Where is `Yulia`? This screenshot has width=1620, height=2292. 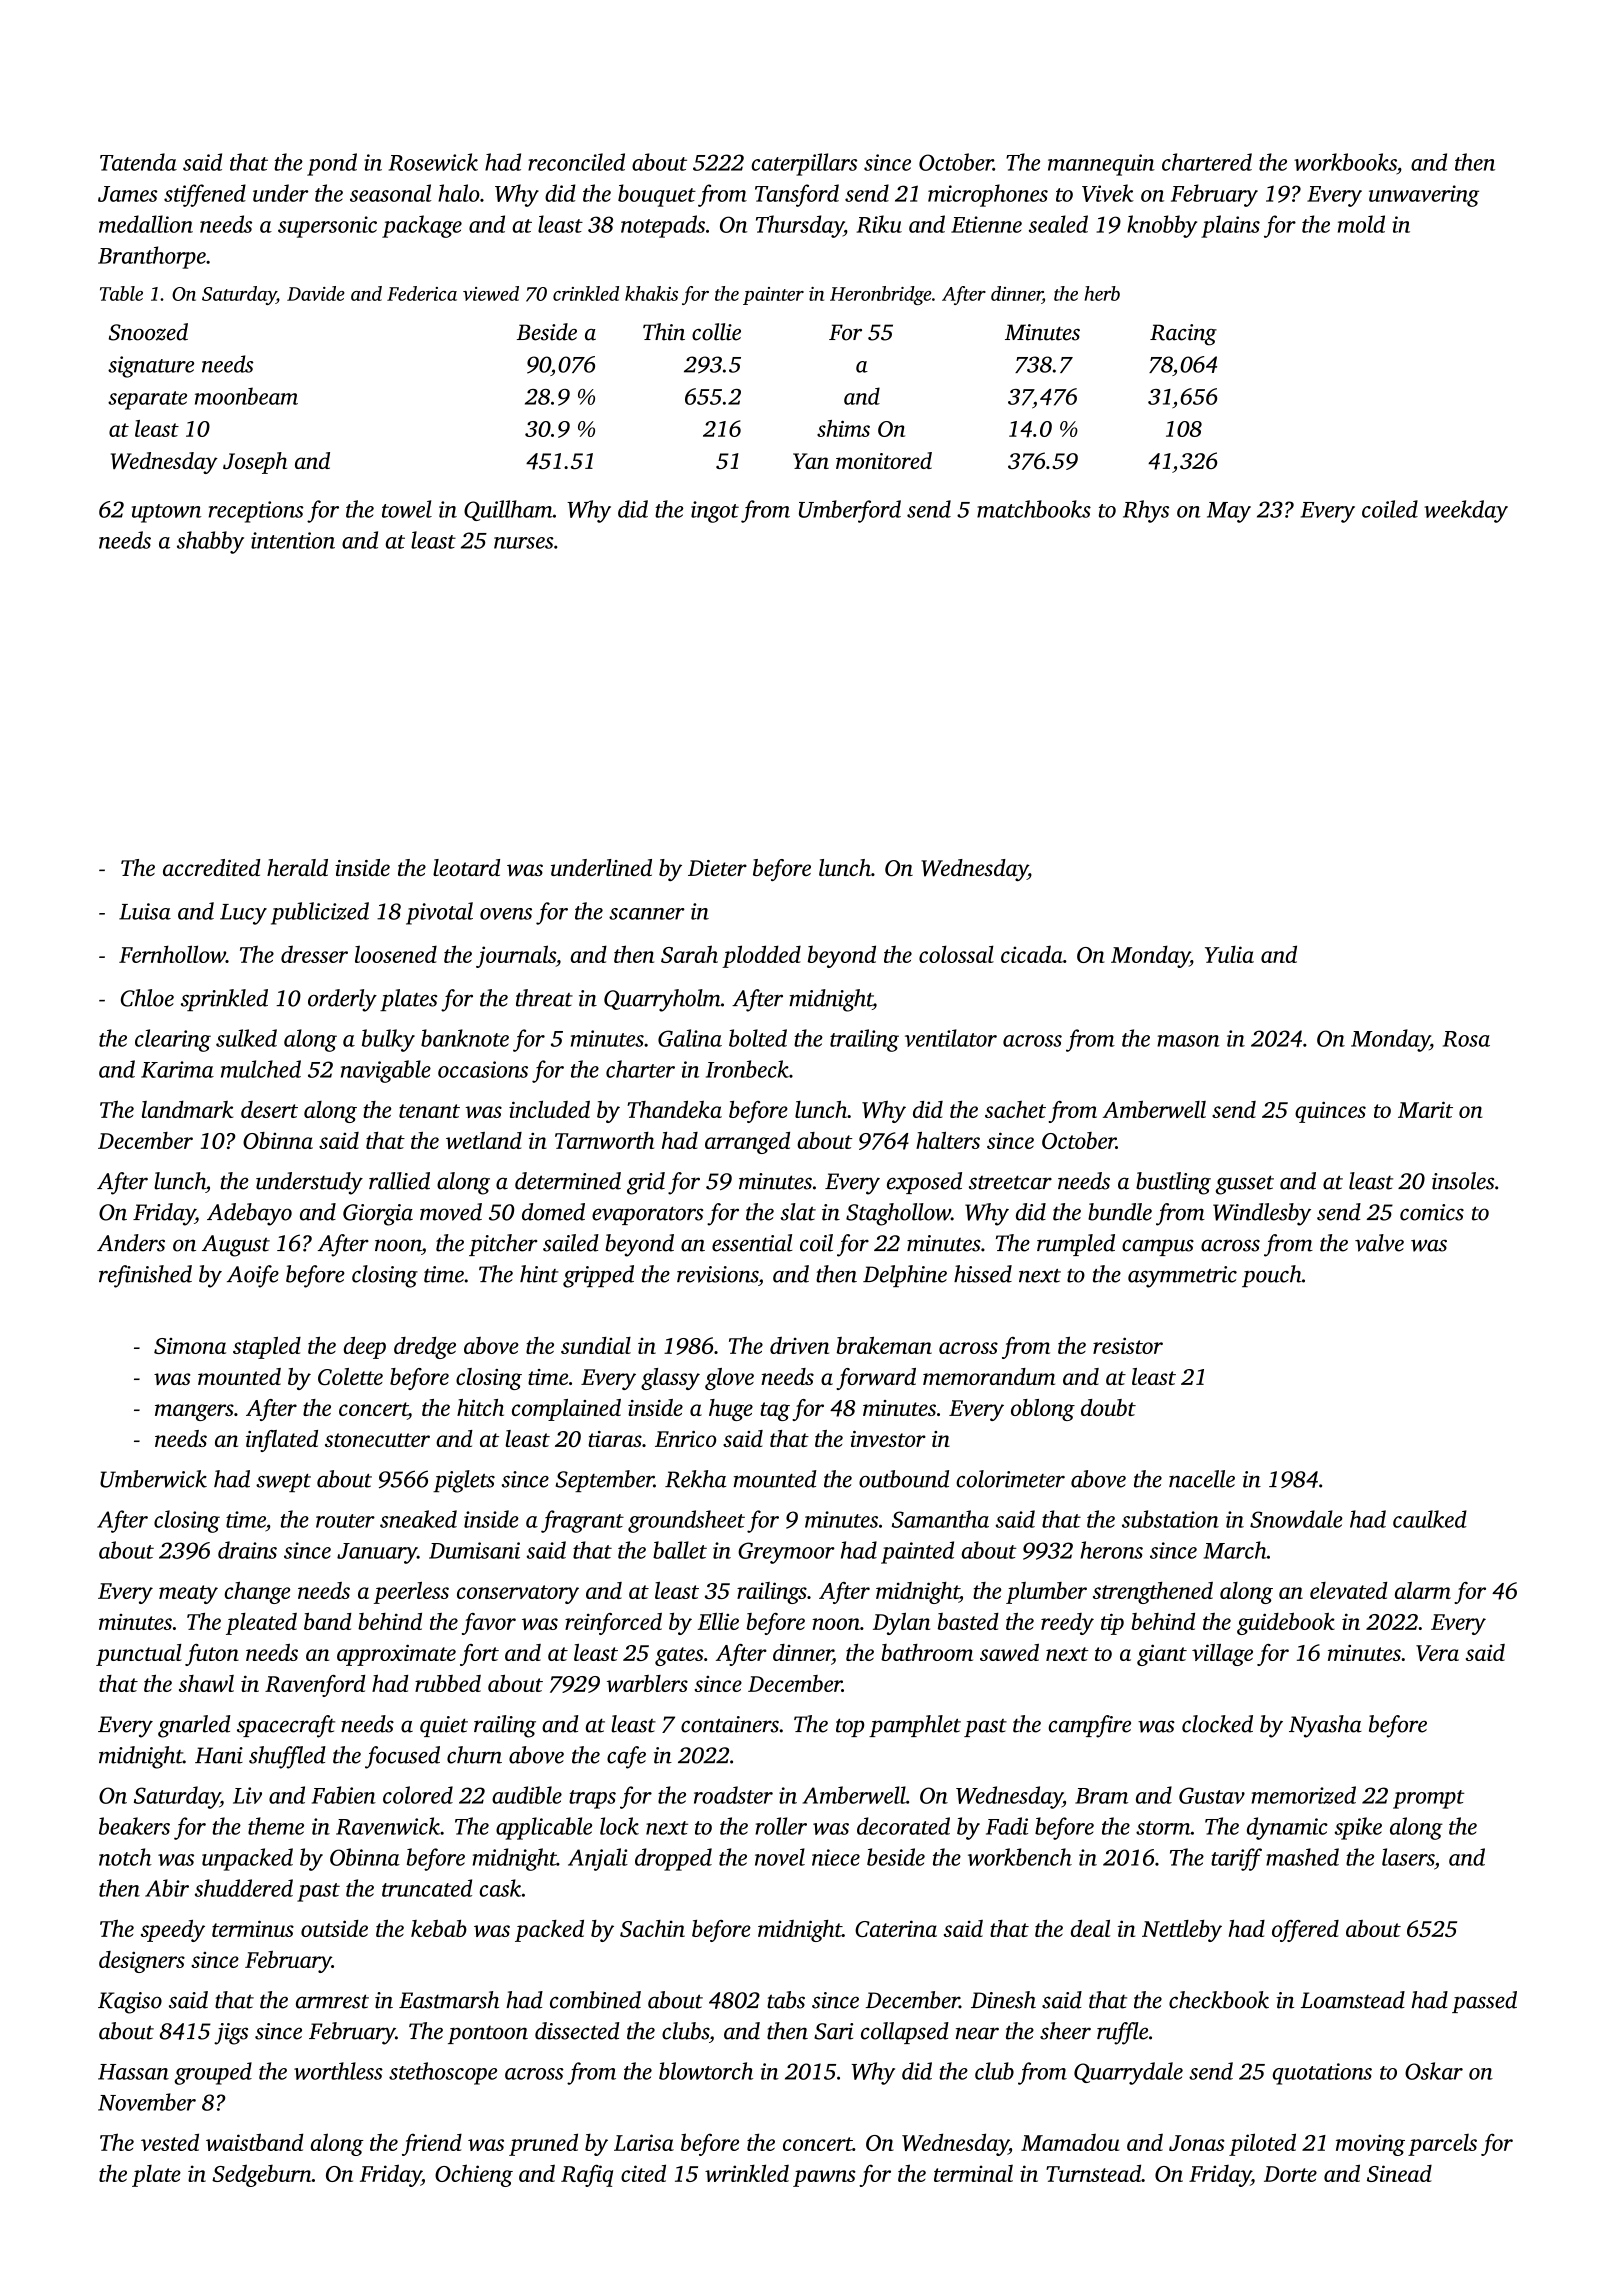
Yulia is located at coordinates (1229, 954).
